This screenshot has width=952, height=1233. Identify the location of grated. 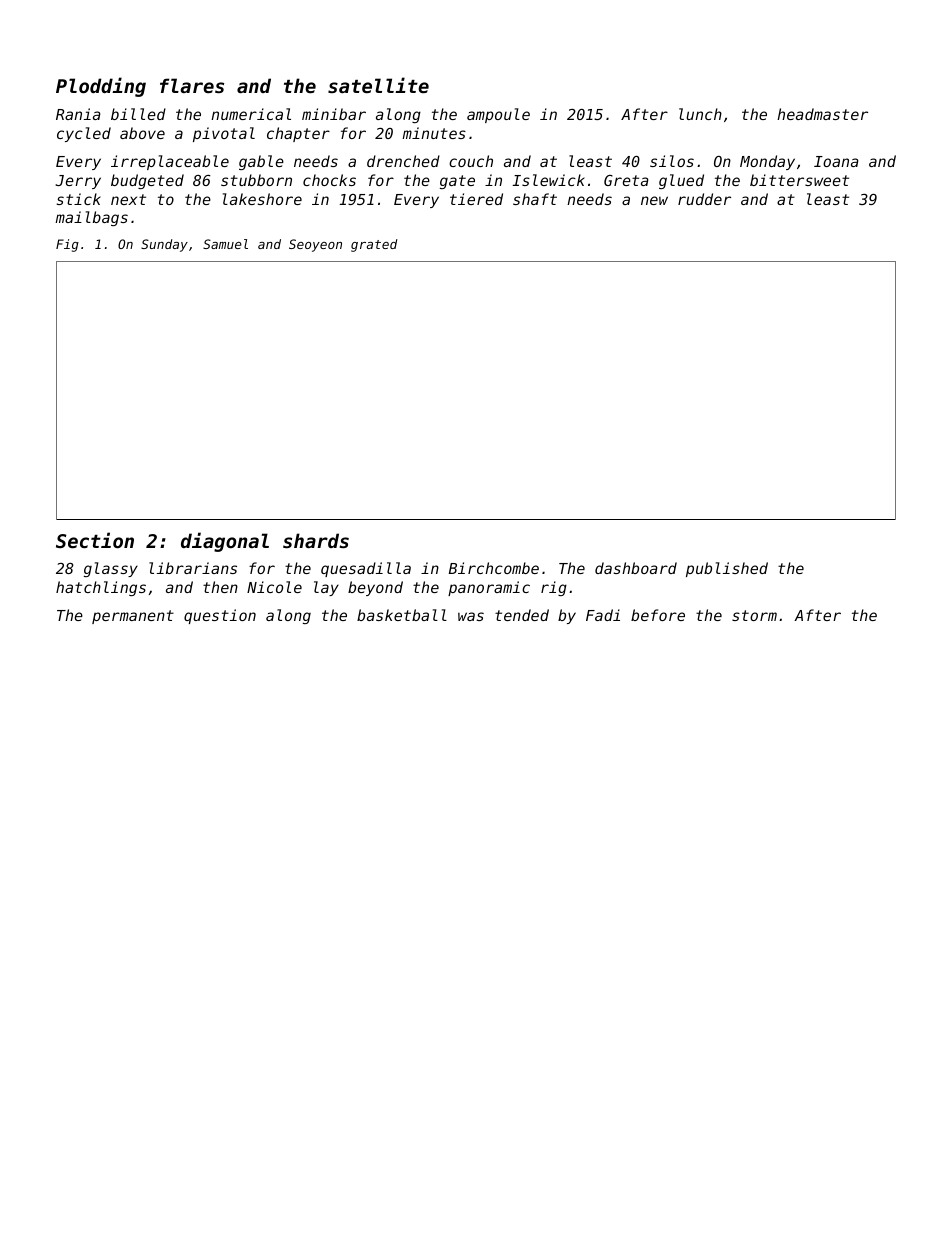
(374, 245).
